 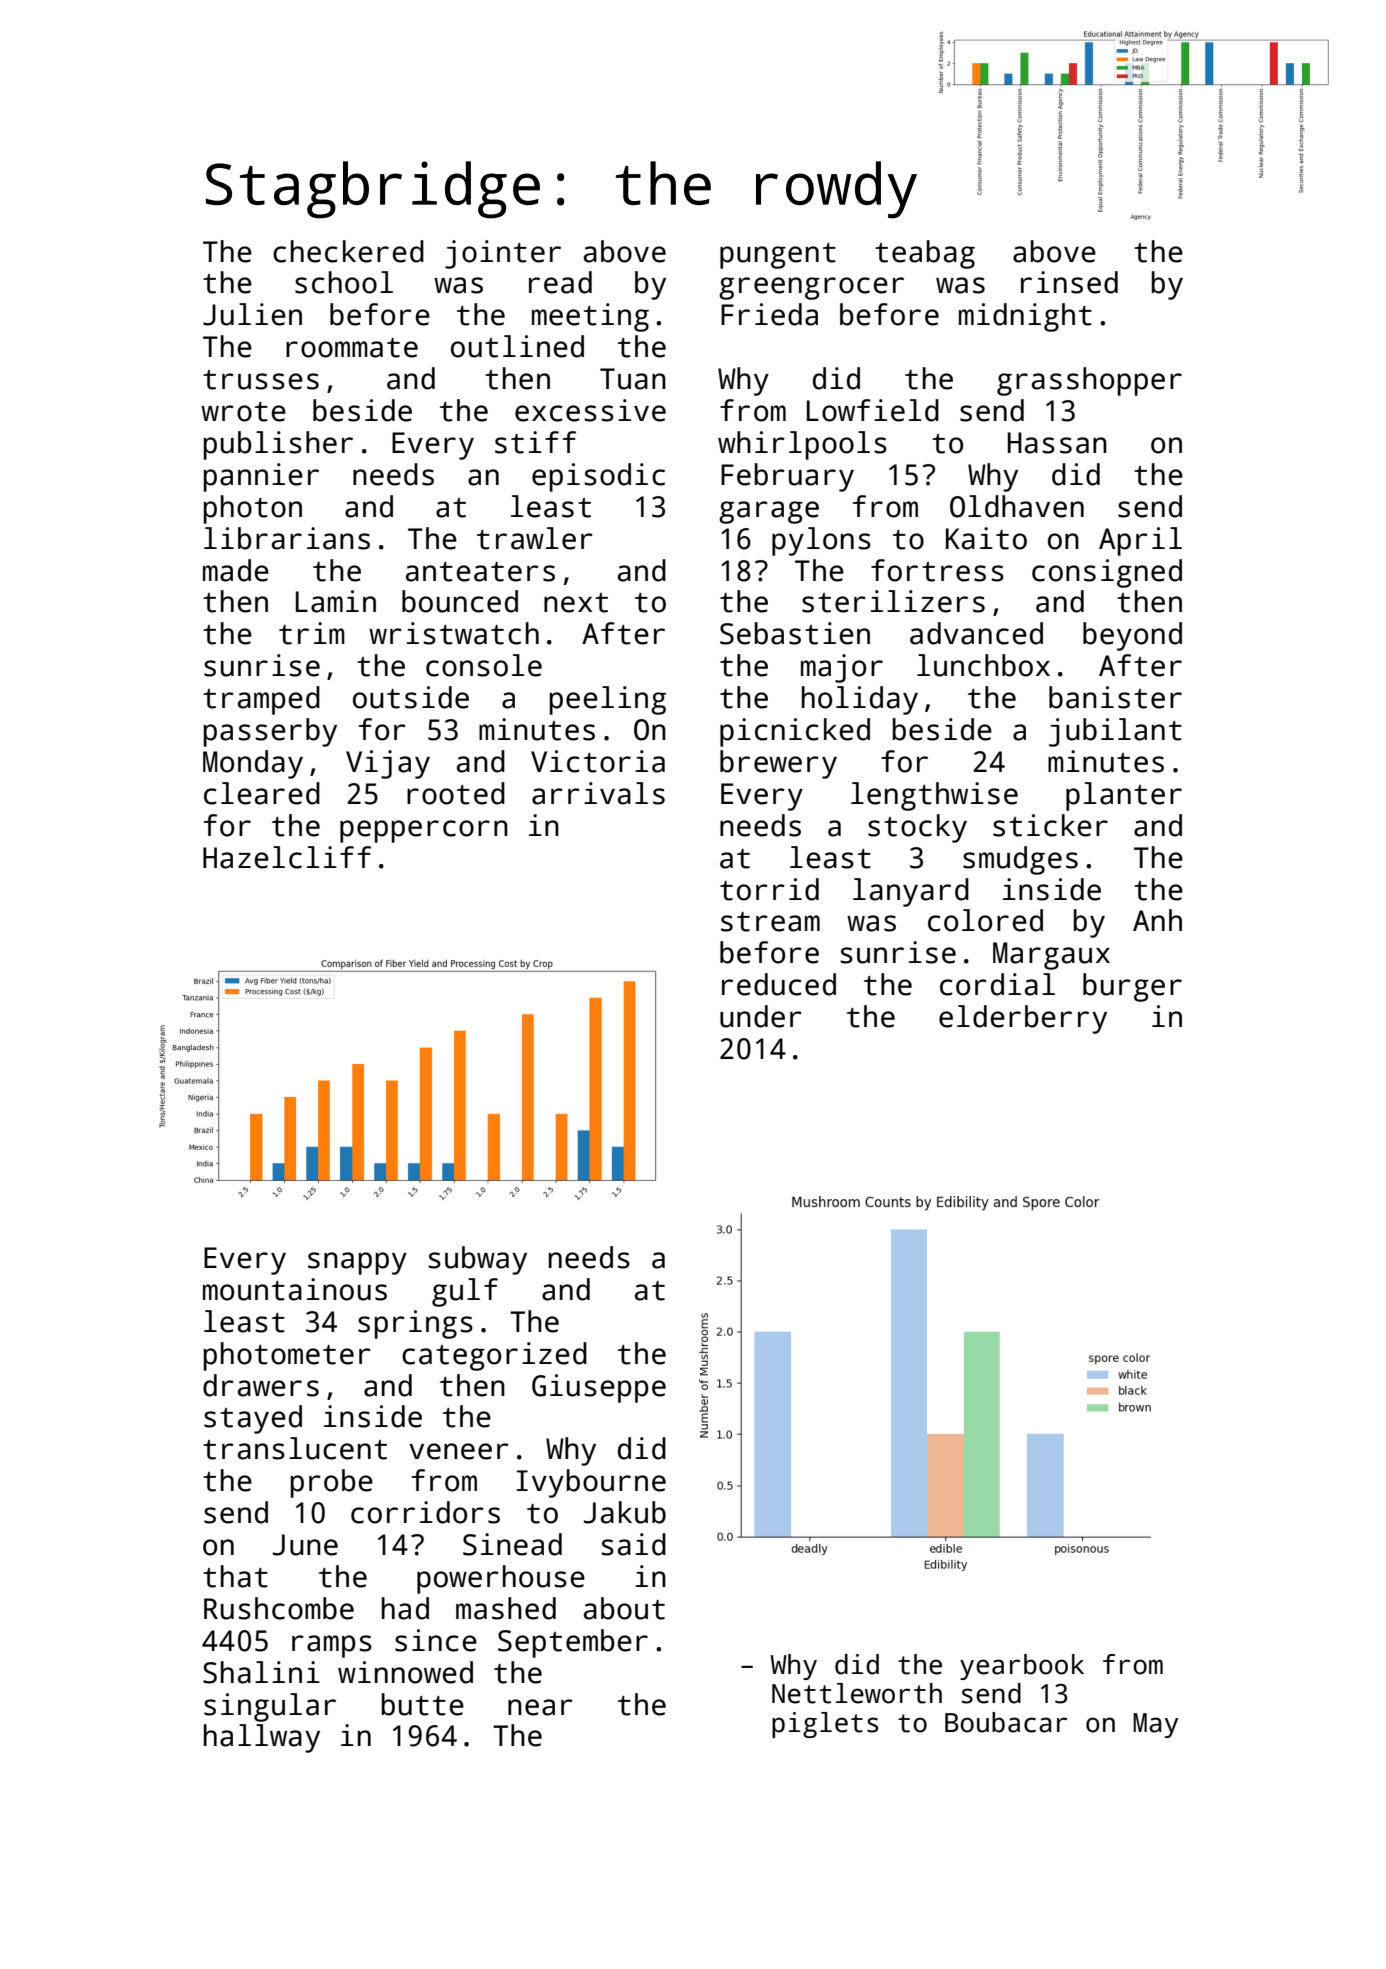 What do you see at coordinates (261, 1672) in the screenshot?
I see `Shalini` at bounding box center [261, 1672].
